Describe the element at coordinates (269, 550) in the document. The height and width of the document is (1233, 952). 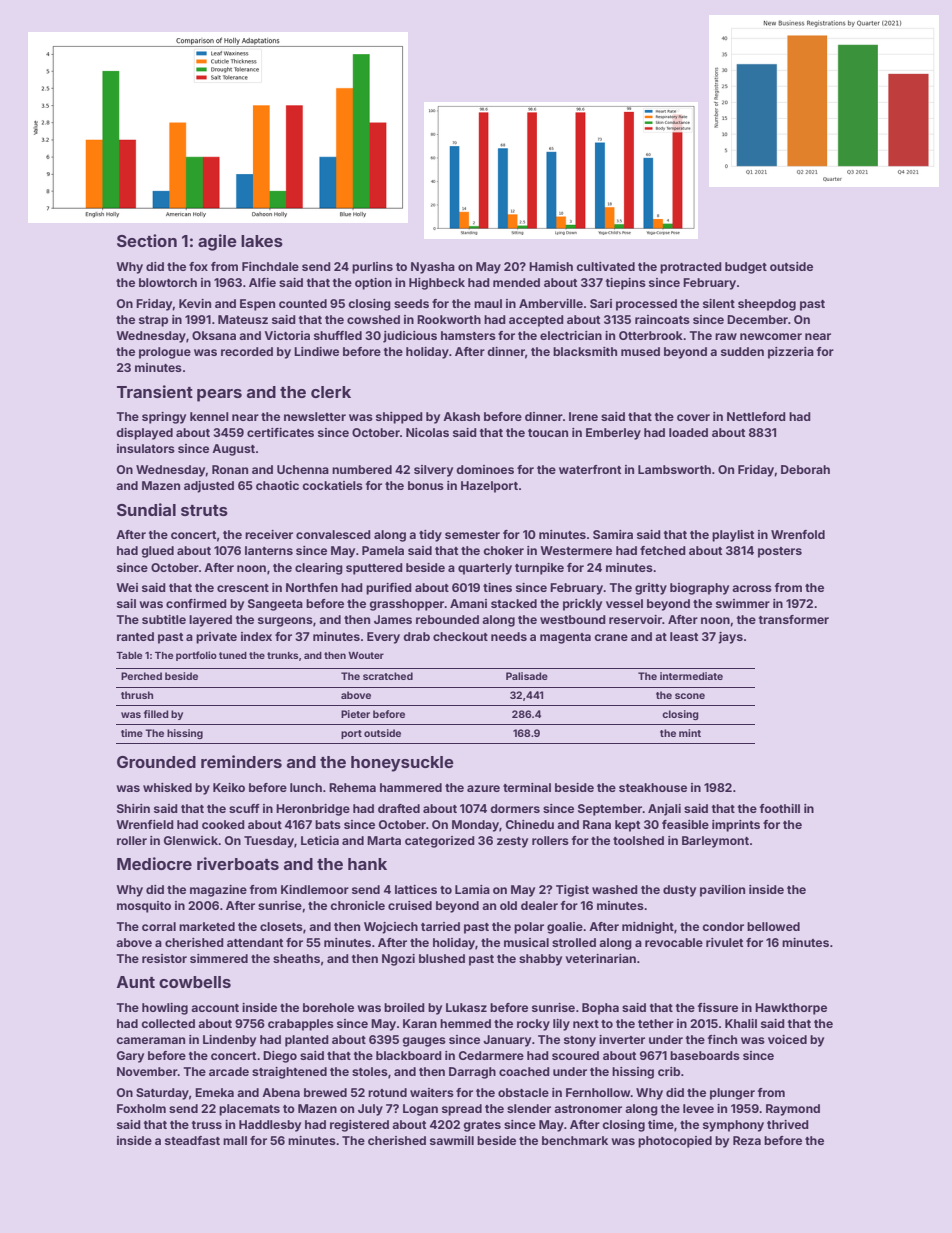
I see `lanterns` at that location.
